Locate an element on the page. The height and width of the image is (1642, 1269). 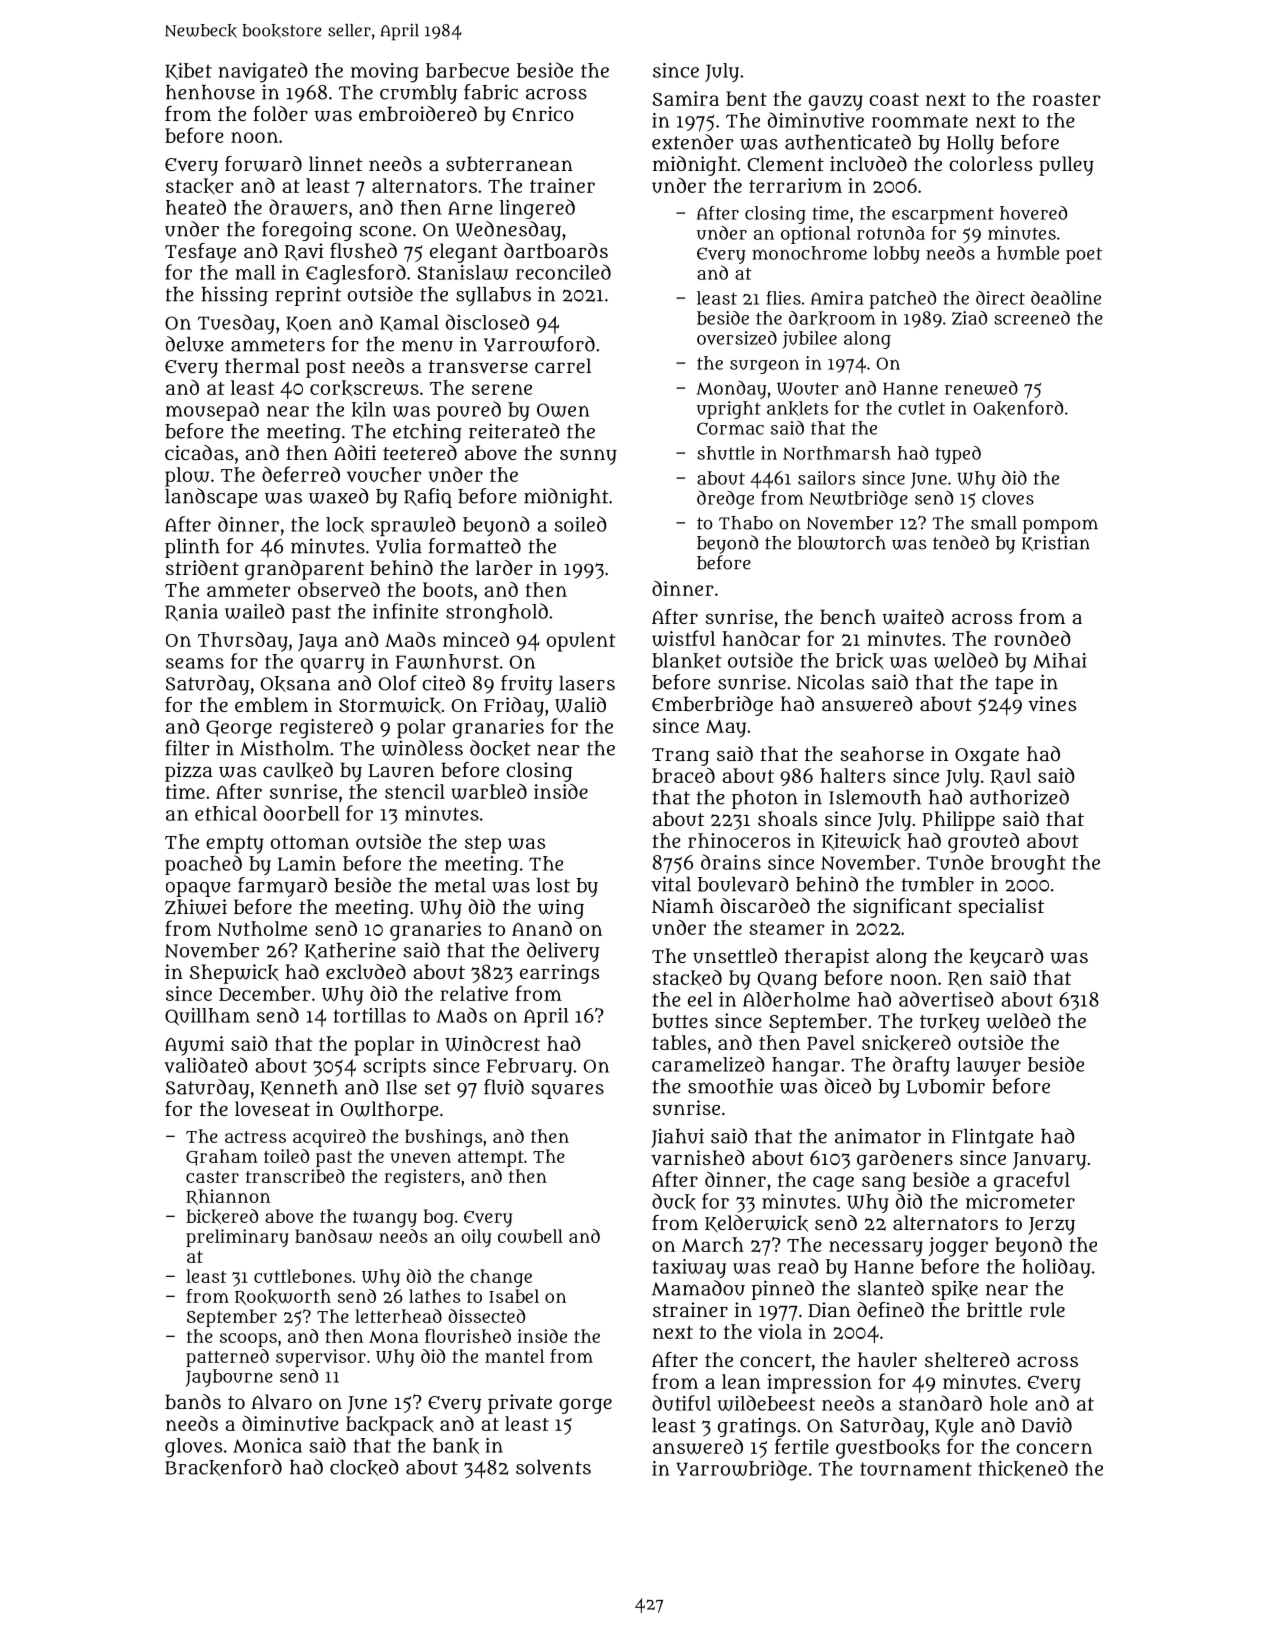
Niamh is located at coordinates (683, 905).
